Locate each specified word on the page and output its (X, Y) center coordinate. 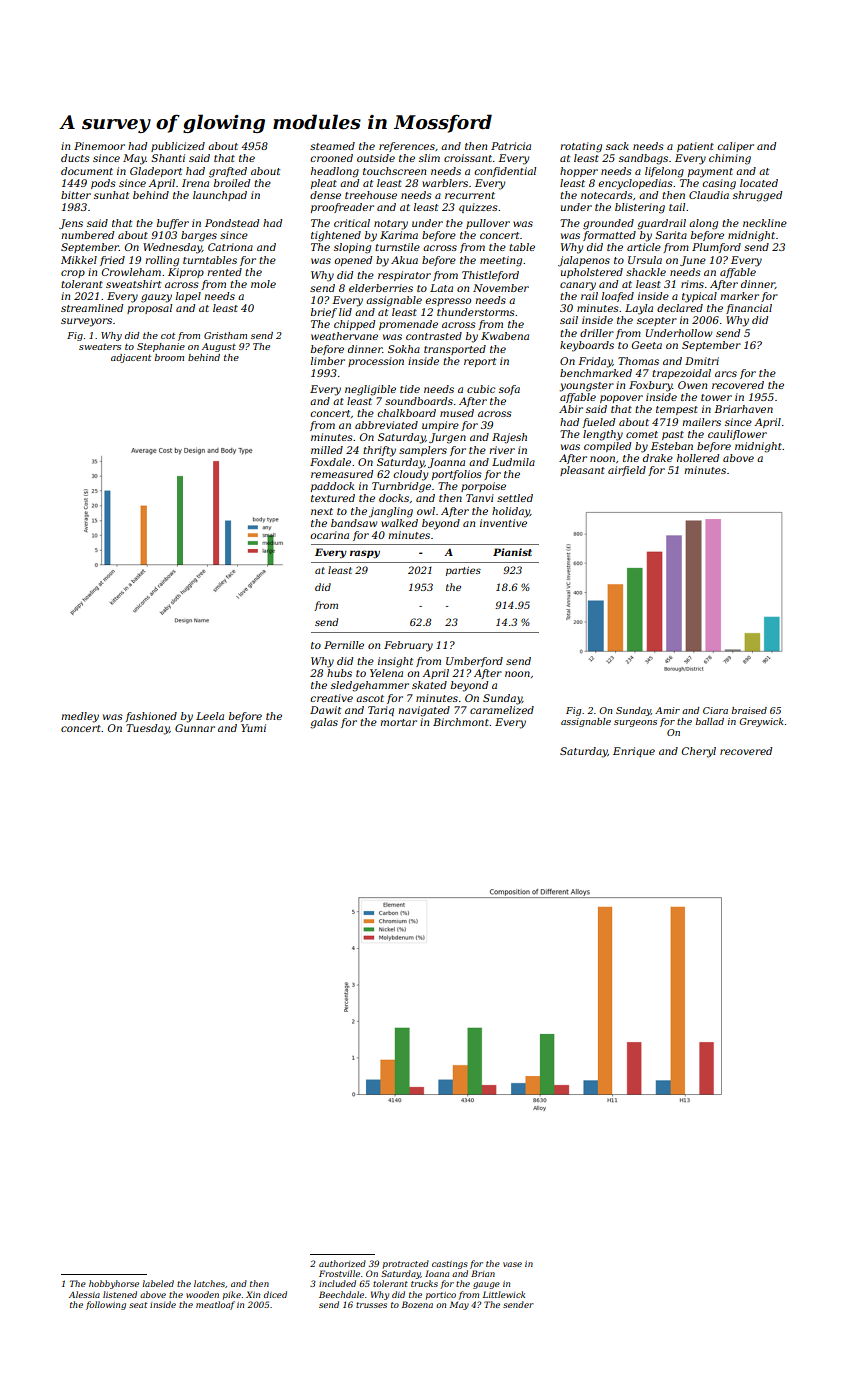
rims (692, 284)
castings (449, 1265)
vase (512, 1264)
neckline (765, 223)
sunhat (111, 195)
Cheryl (699, 752)
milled (327, 450)
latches (209, 1283)
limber (328, 361)
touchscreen (394, 171)
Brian (483, 1273)
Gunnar (195, 728)
